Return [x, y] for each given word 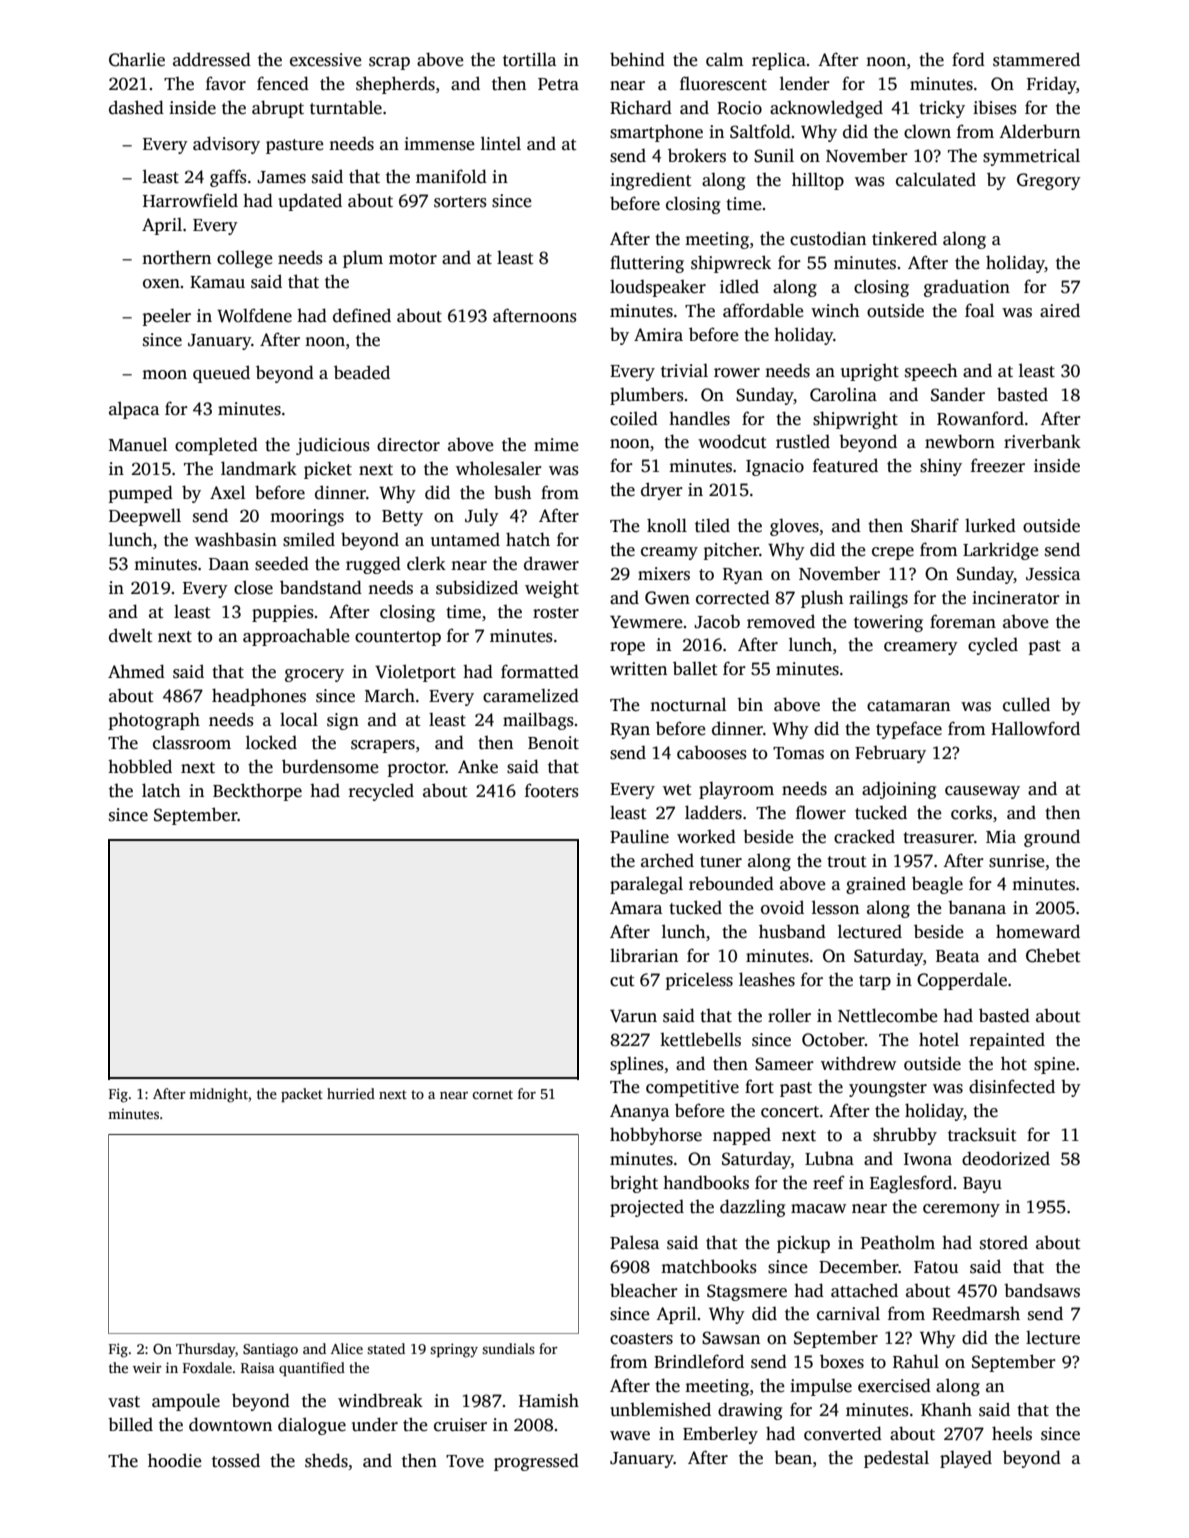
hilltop [818, 181]
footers [552, 790]
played [966, 1459]
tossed [236, 1460]
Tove [465, 1461]
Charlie [137, 59]
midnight [218, 1095]
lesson [835, 907]
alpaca [134, 410]
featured [845, 465]
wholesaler [499, 468]
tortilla [529, 59]
